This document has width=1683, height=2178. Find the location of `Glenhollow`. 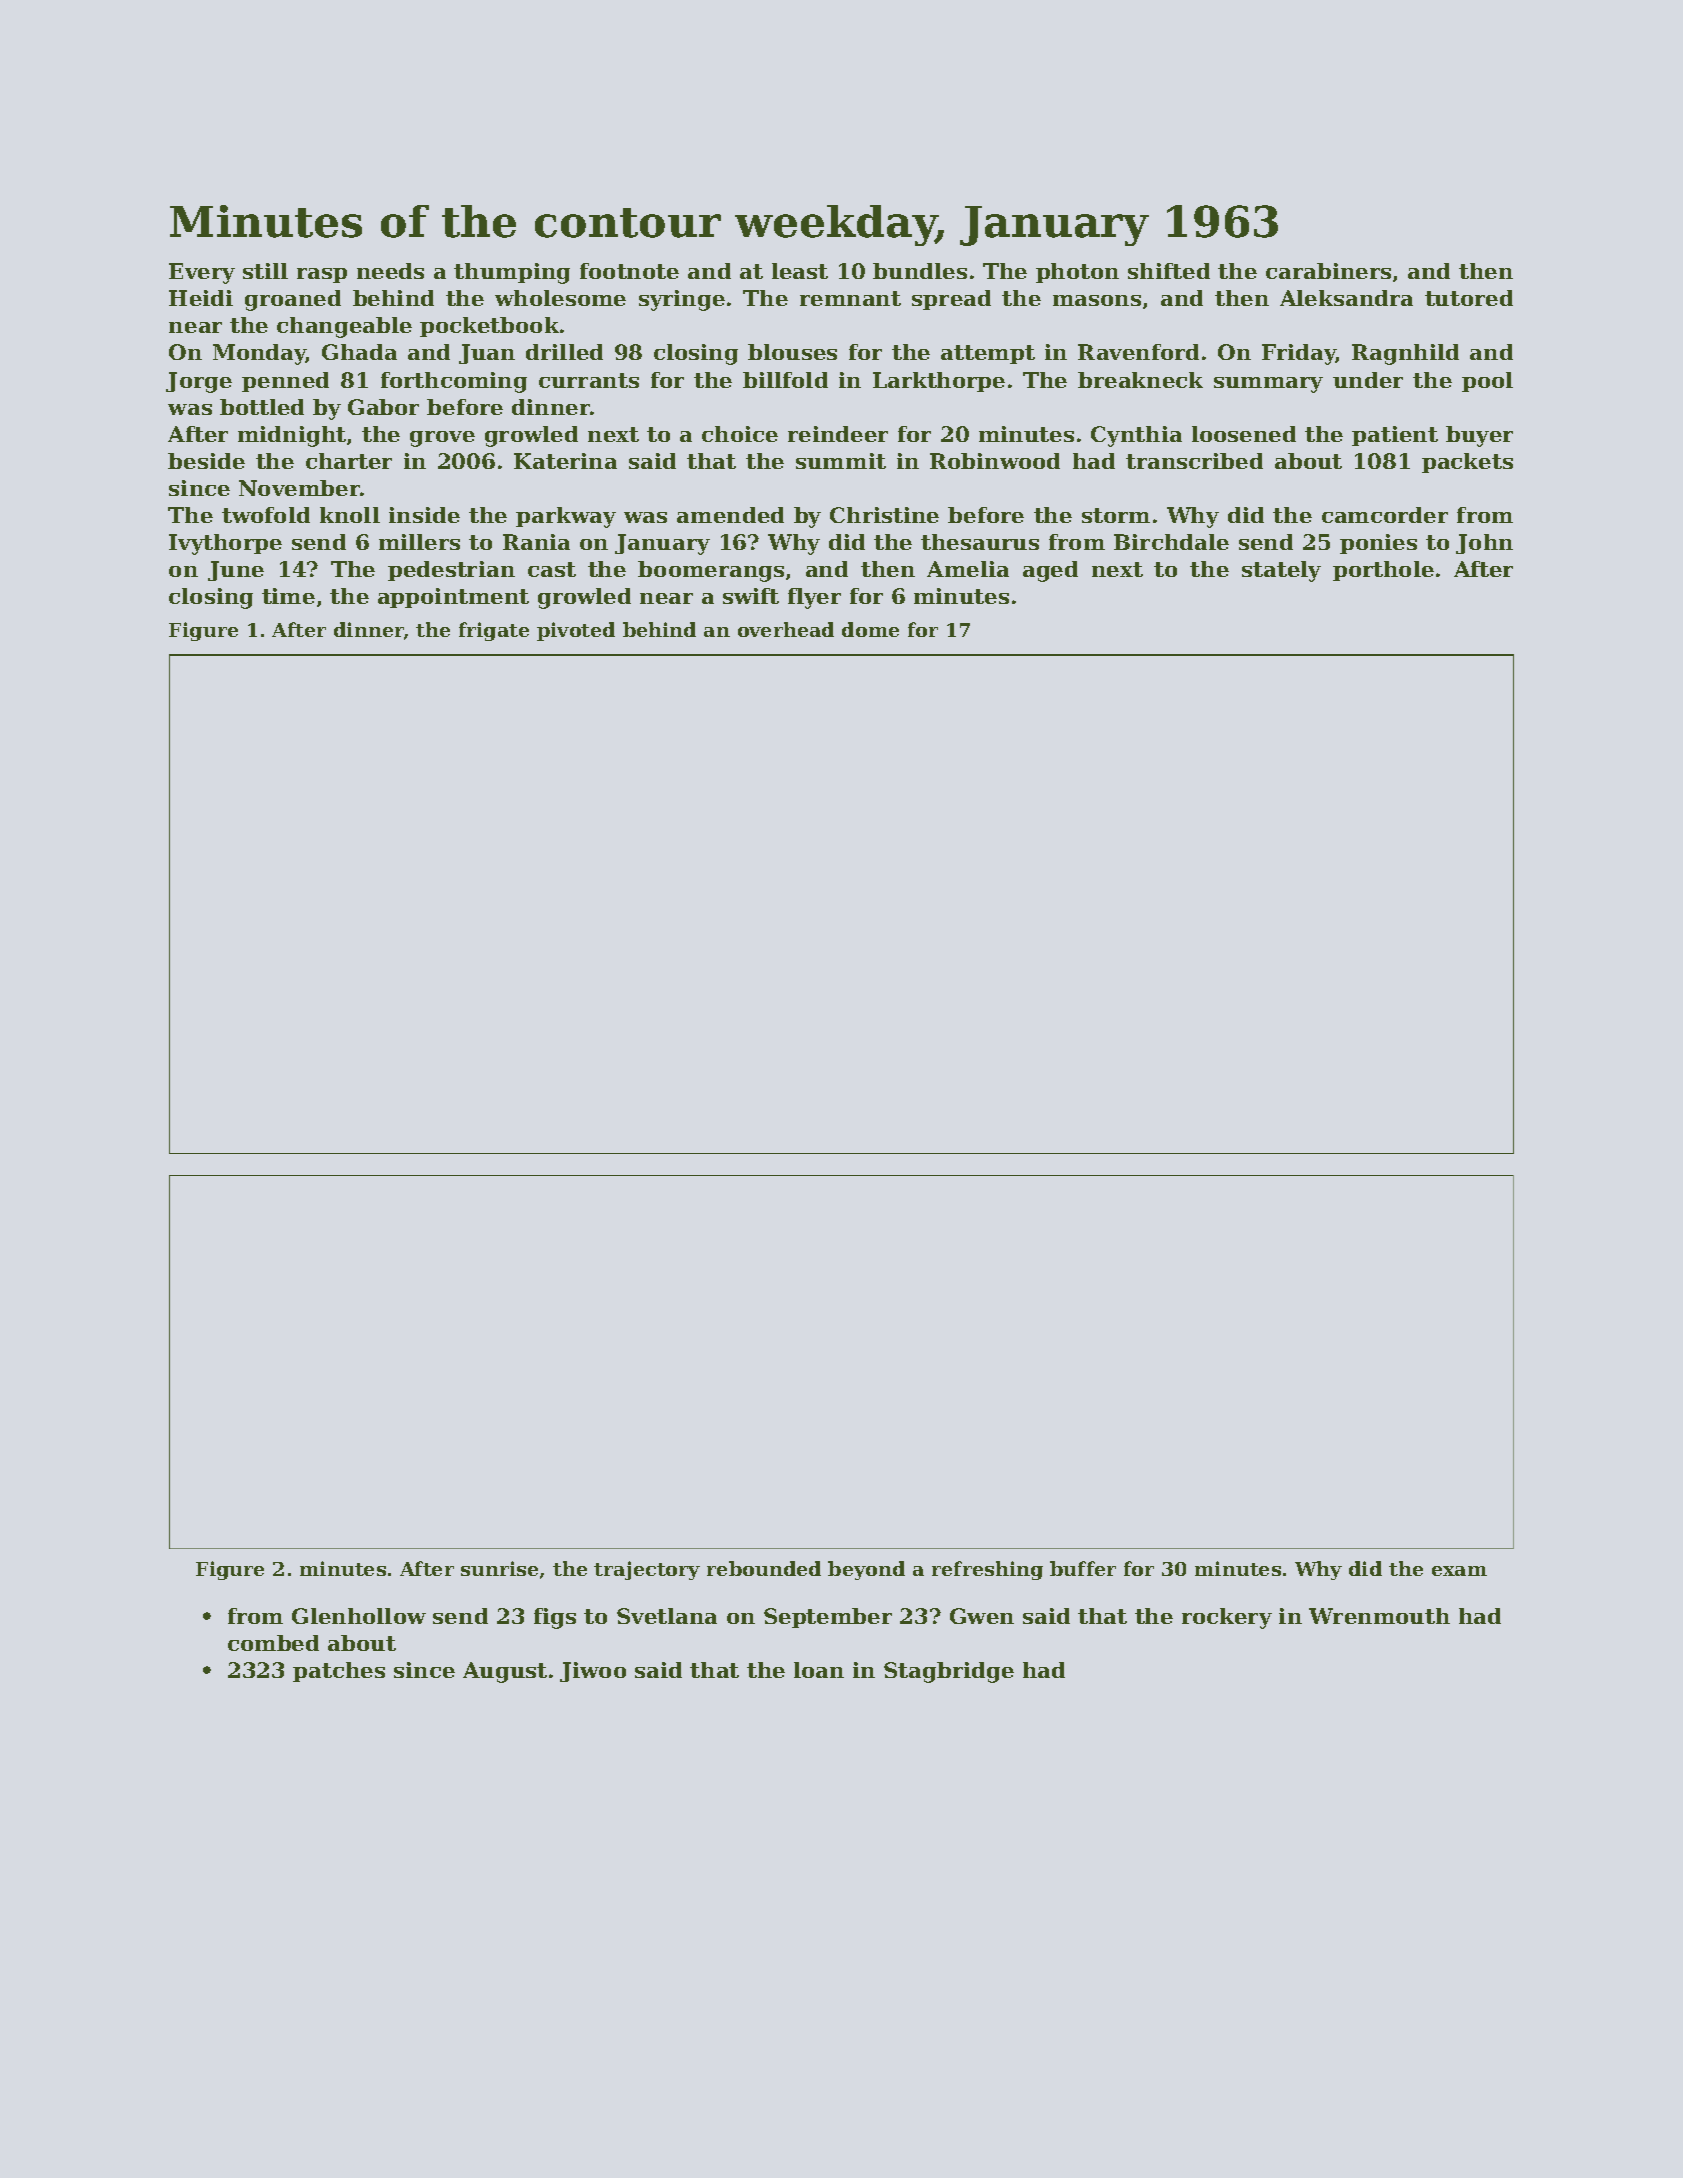

Glenhollow is located at coordinates (359, 1616).
